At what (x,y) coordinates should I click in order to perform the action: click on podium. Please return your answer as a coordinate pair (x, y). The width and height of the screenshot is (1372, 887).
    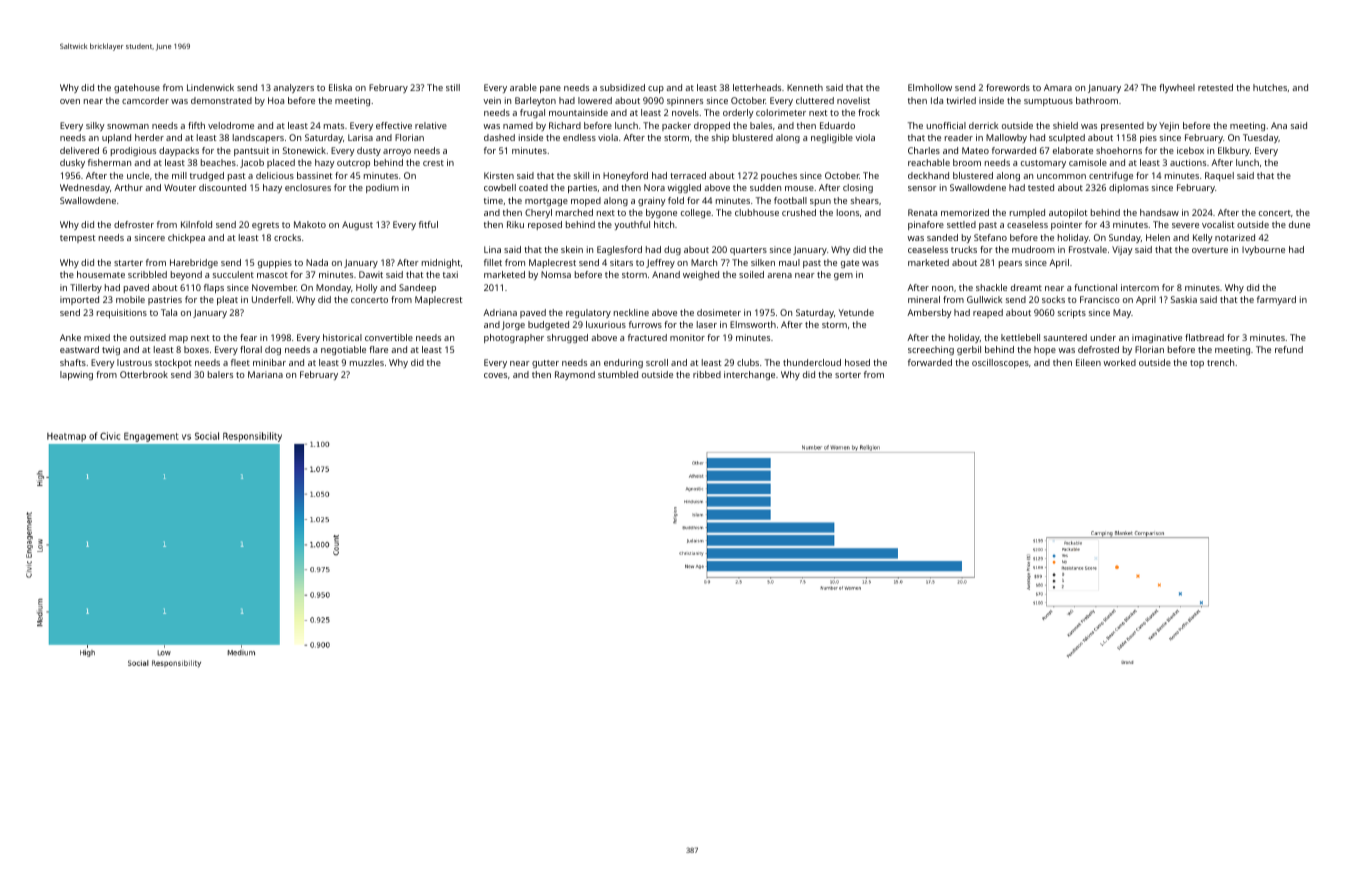
    Looking at the image, I should click on (382, 188).
